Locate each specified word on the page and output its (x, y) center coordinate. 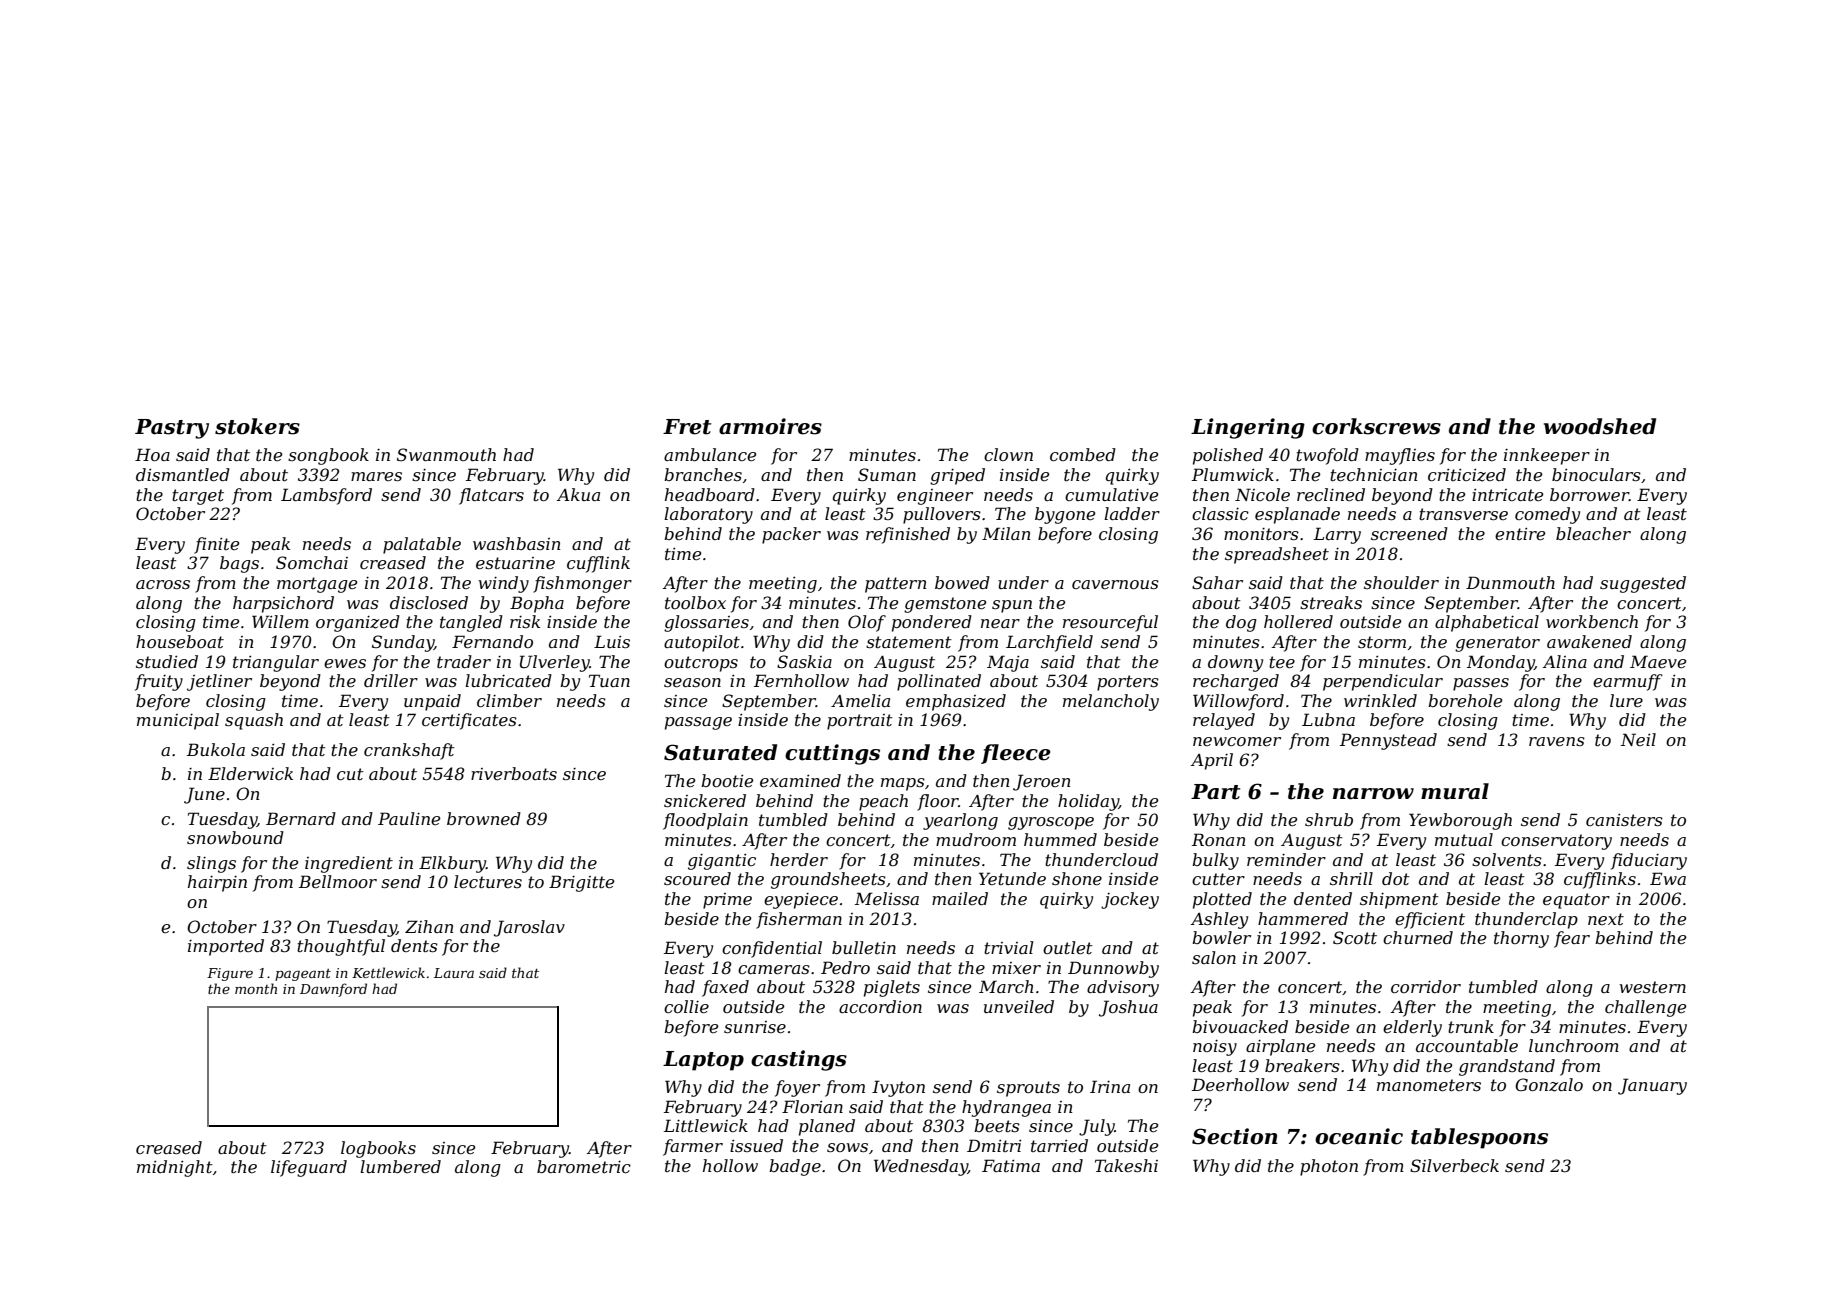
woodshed (1600, 426)
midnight (175, 1168)
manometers (1429, 1085)
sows (847, 1147)
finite (216, 545)
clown (1008, 454)
